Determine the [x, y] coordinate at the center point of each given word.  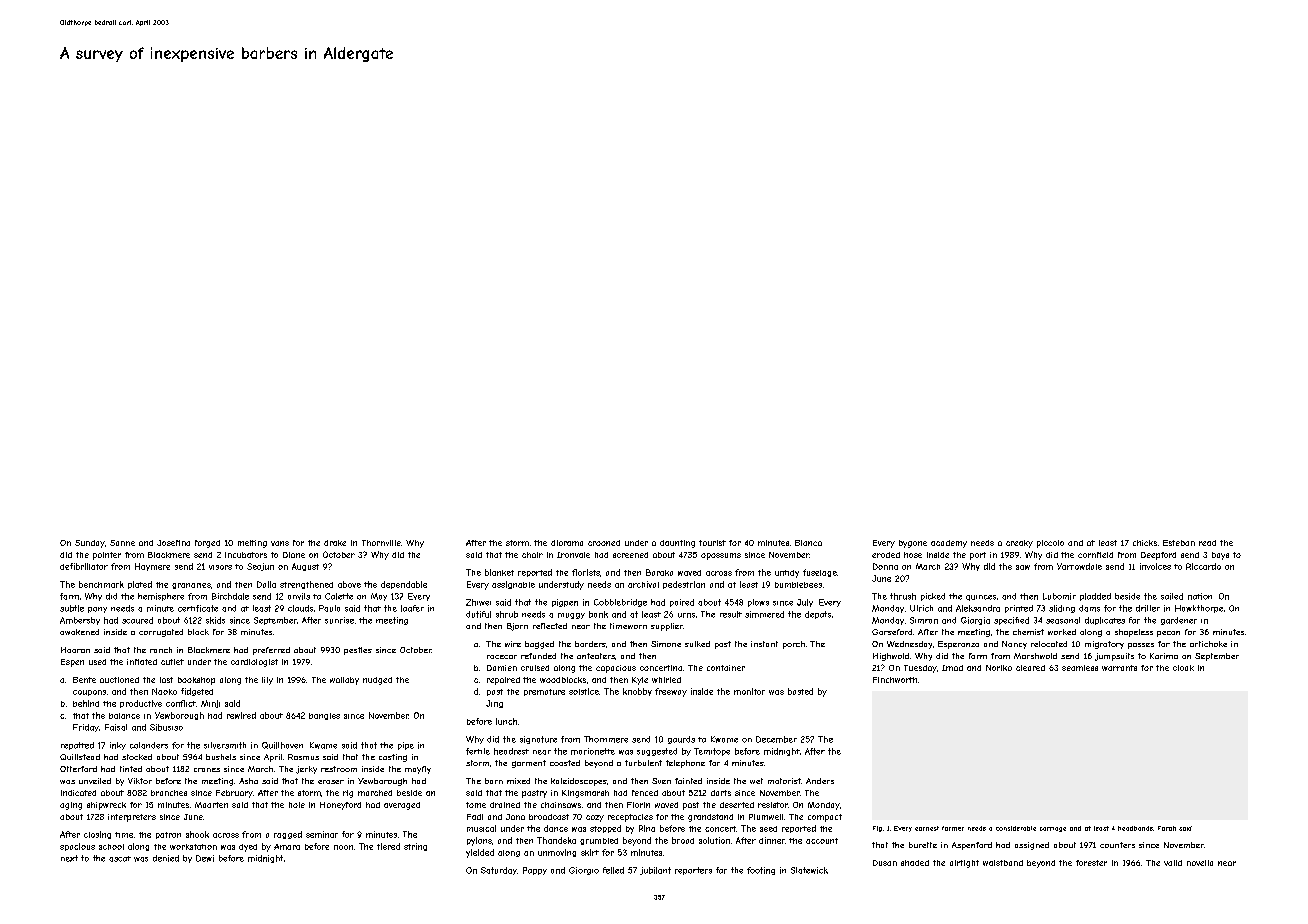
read [1207, 543]
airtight [964, 864]
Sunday [90, 544]
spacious [77, 847]
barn [494, 781]
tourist [712, 543]
